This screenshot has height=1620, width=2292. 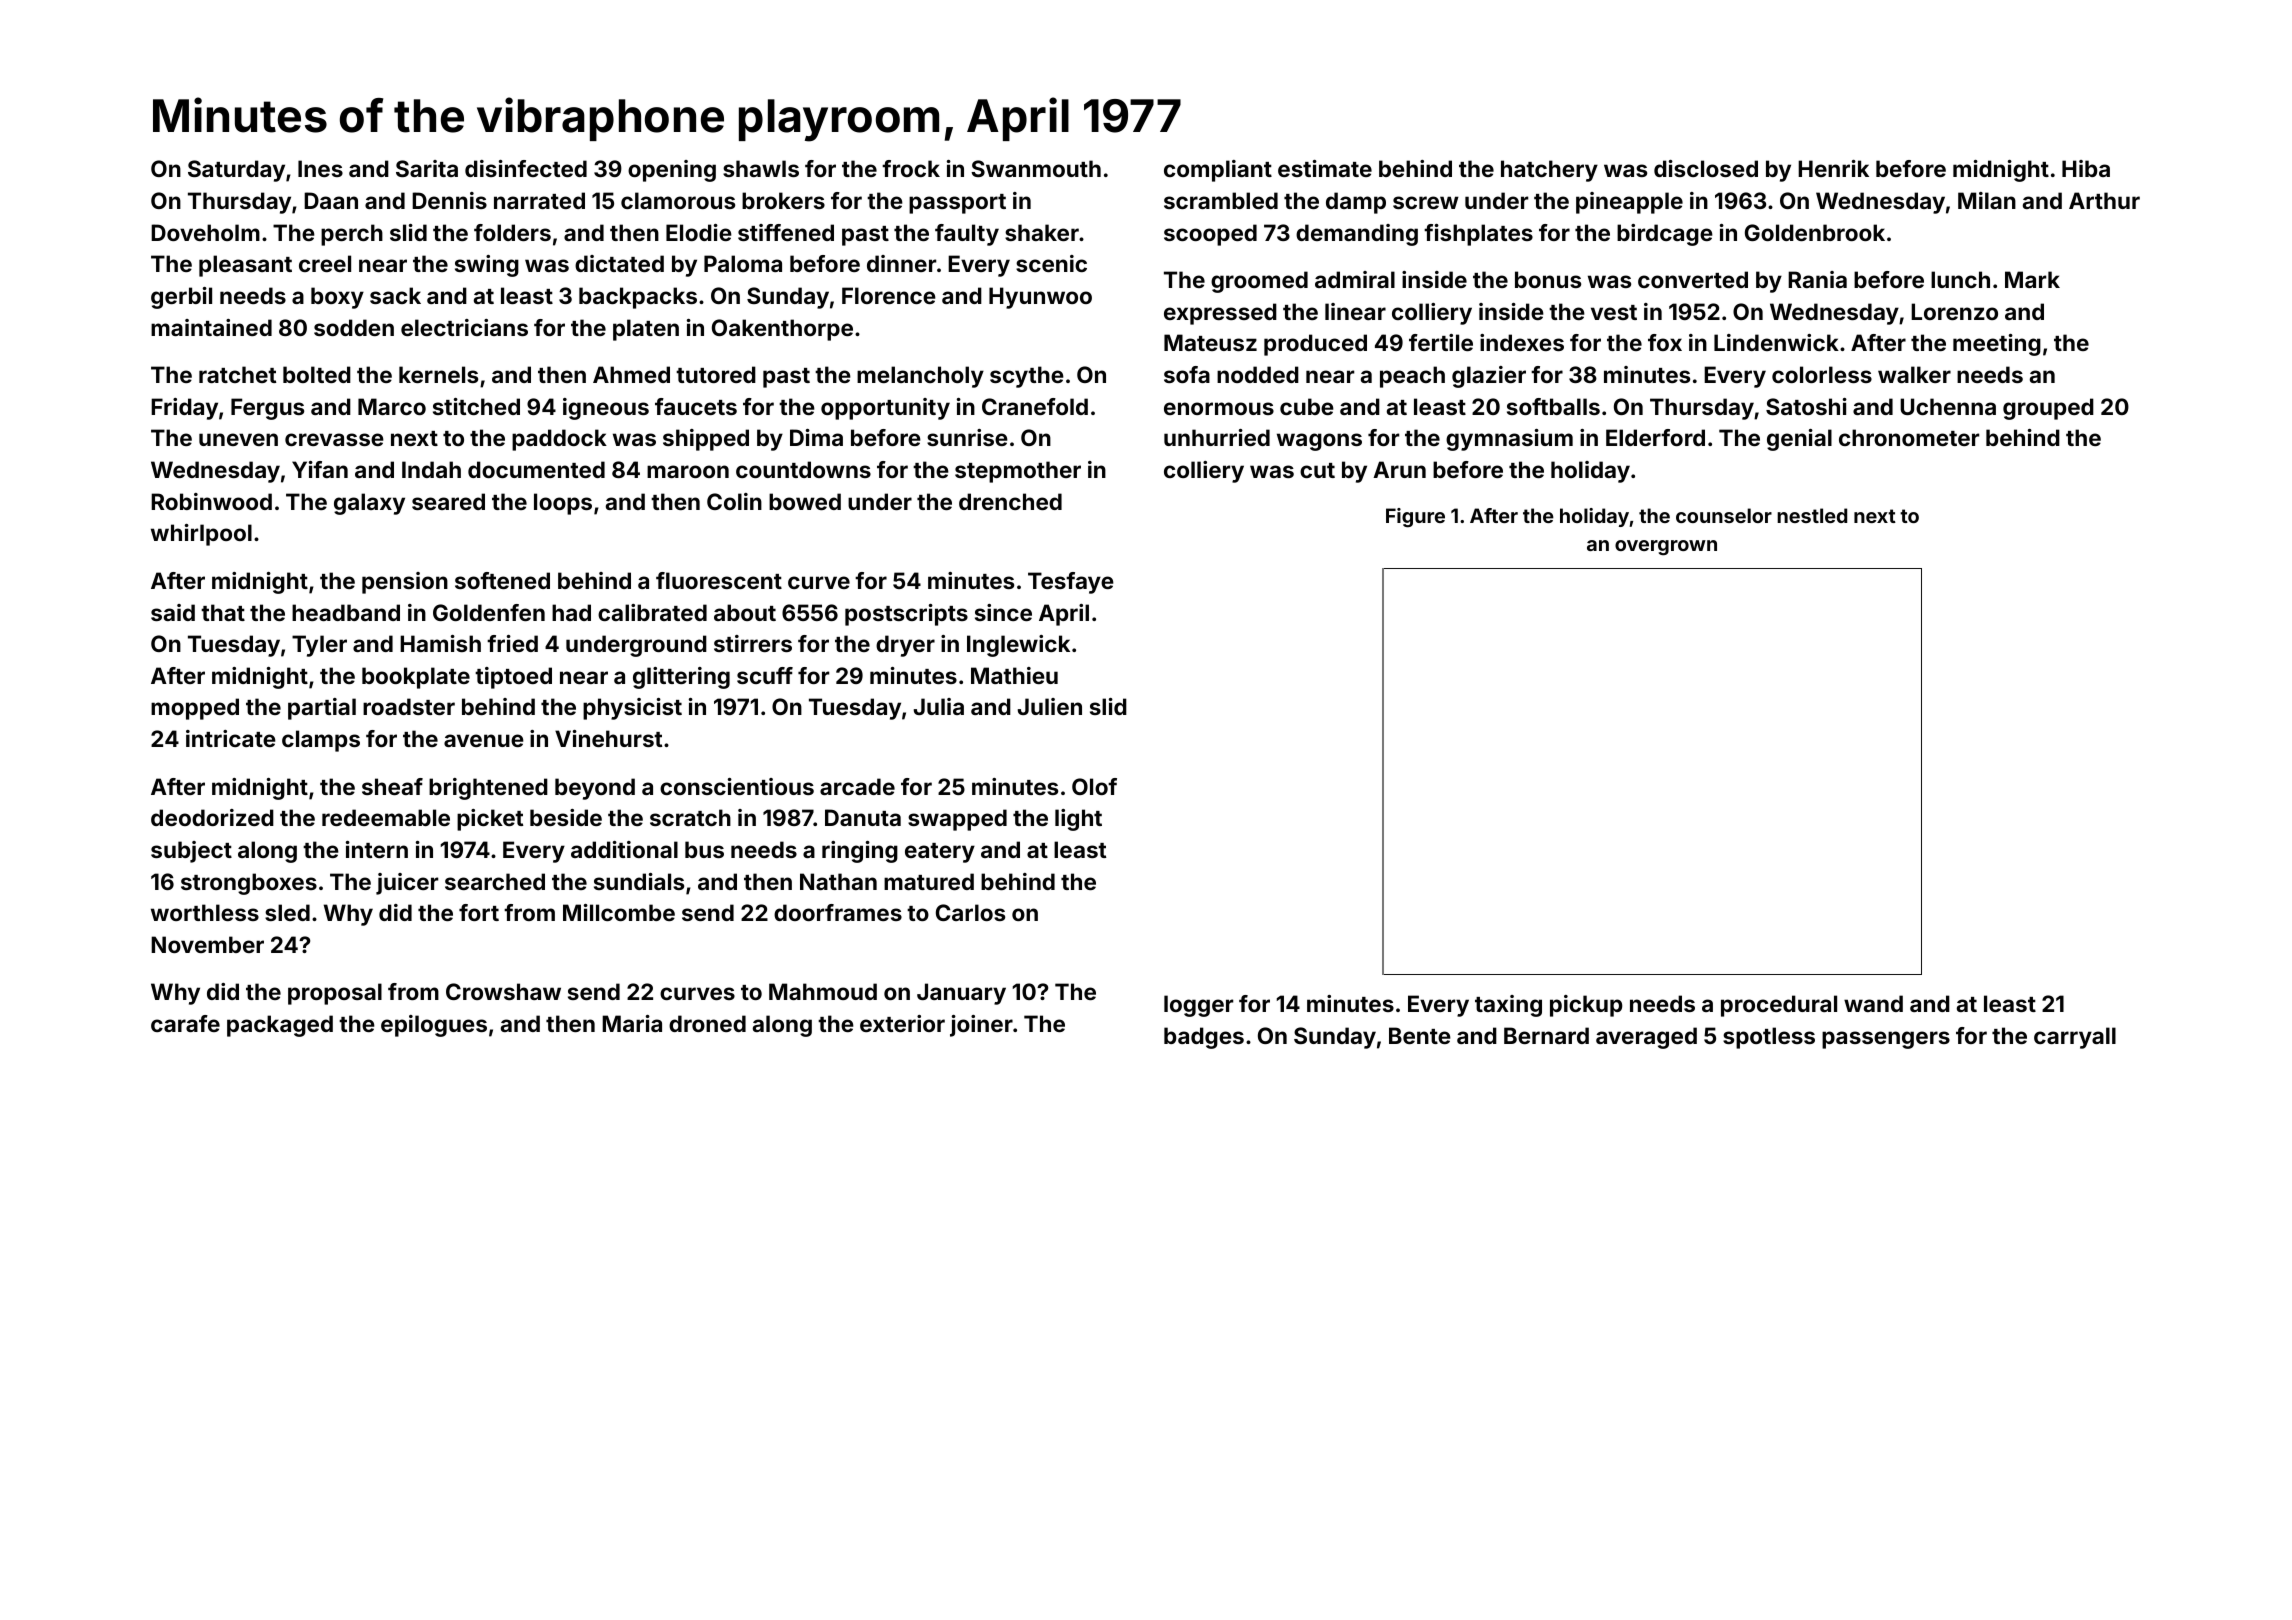 I want to click on passport, so click(x=957, y=204).
